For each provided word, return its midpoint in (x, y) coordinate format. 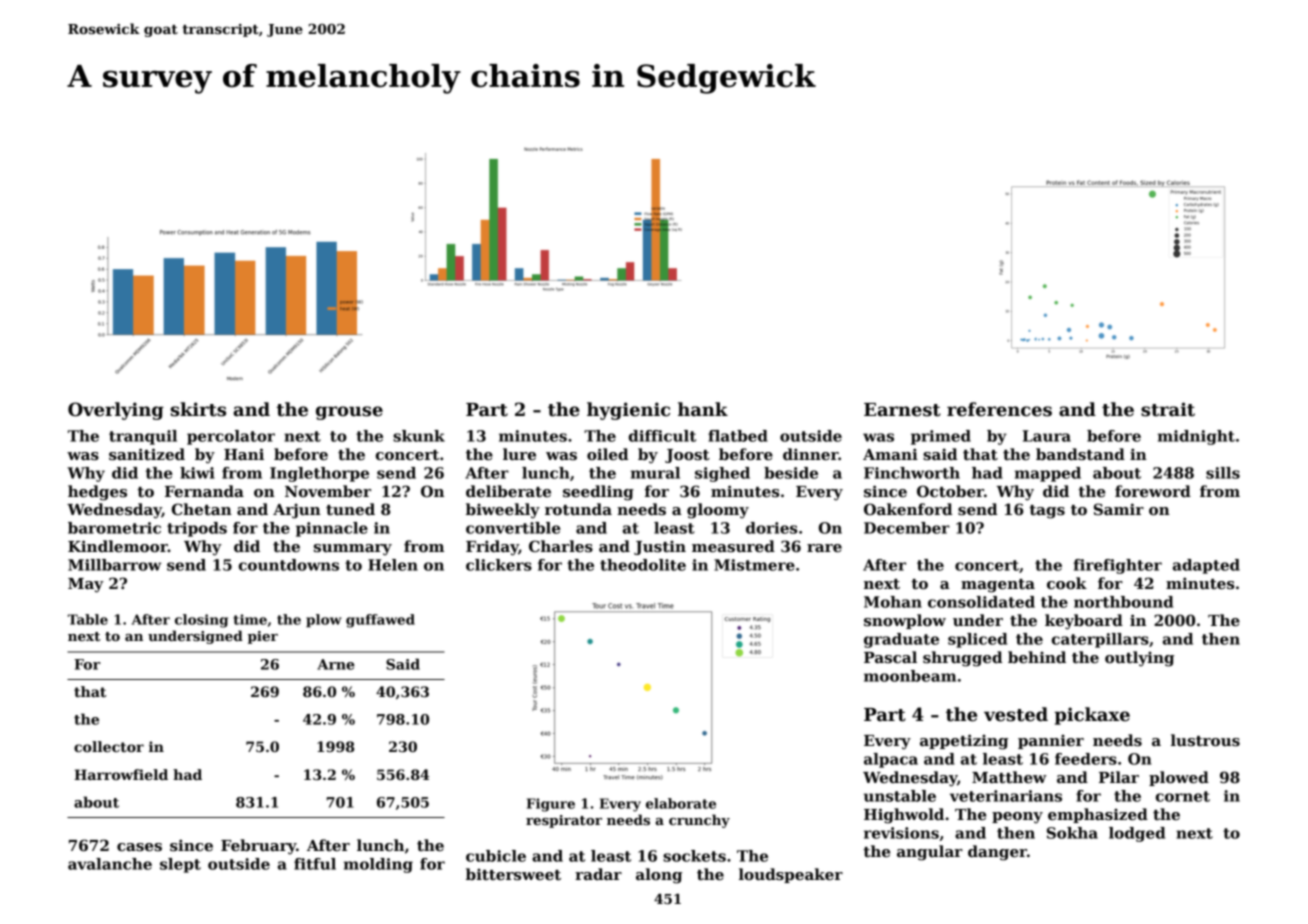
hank (703, 409)
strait (1168, 409)
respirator (564, 821)
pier (263, 637)
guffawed (380, 621)
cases (139, 847)
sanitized (147, 454)
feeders (1086, 759)
